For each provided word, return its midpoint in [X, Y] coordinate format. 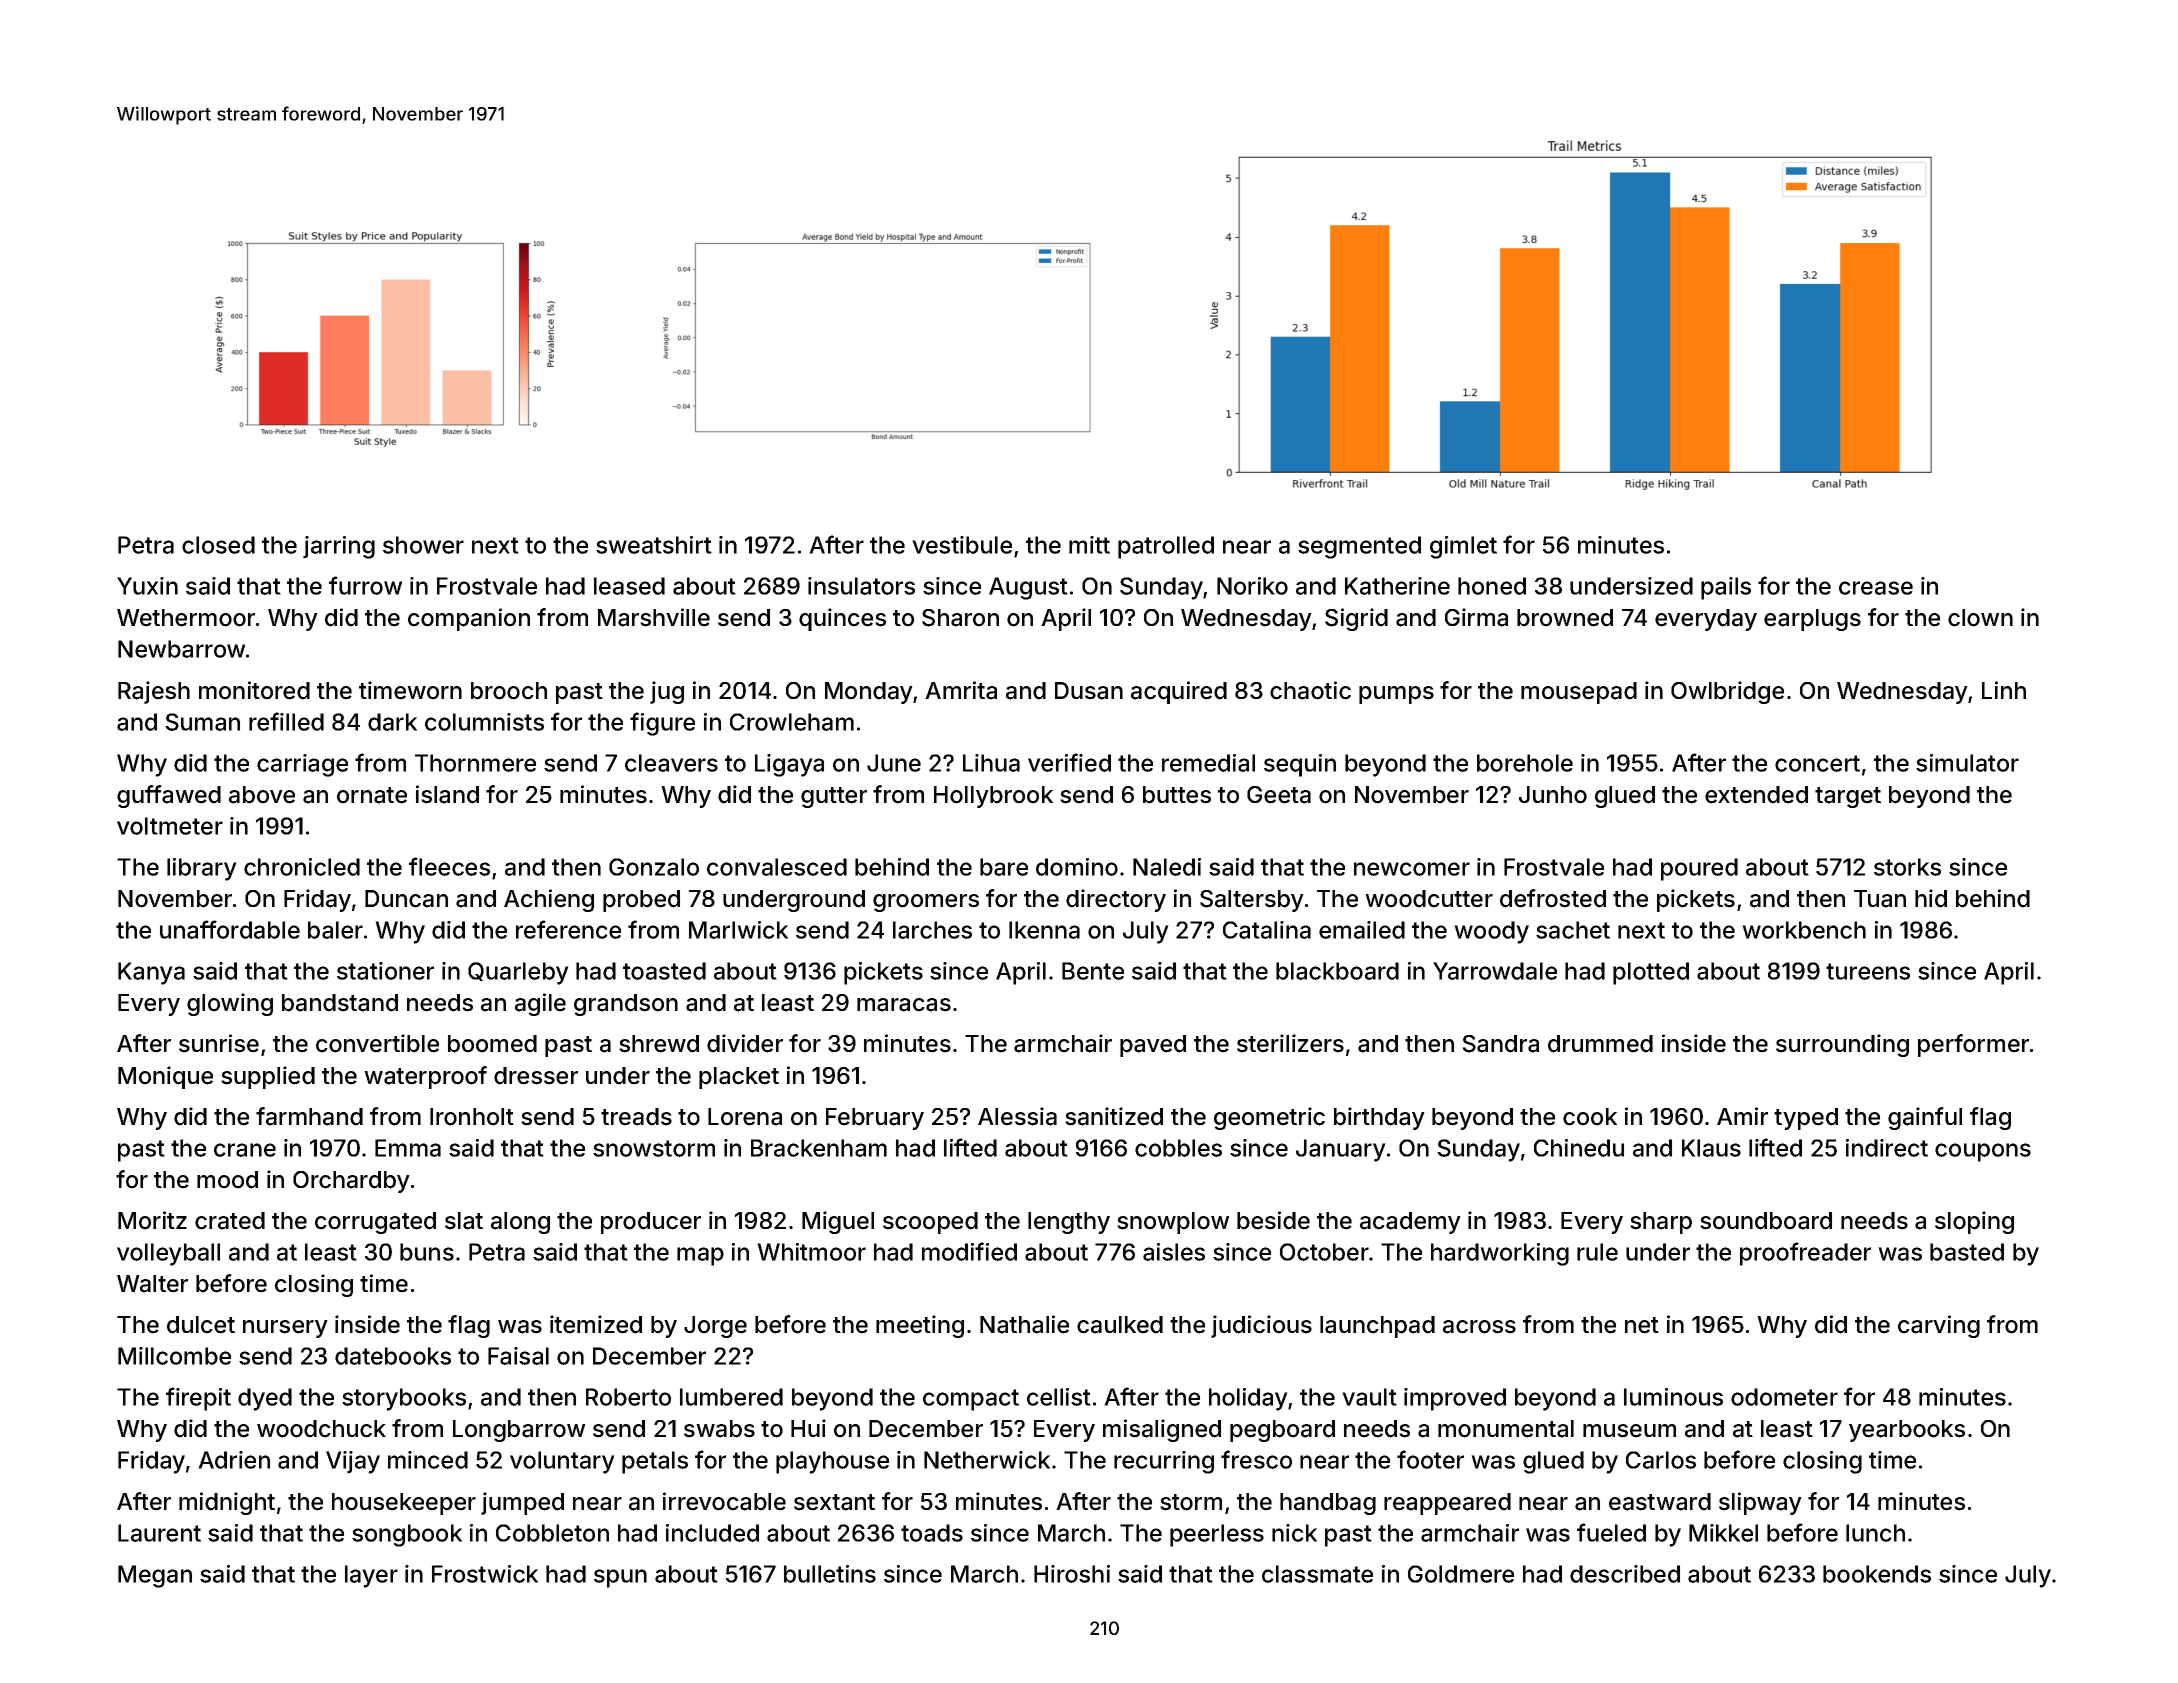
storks [1907, 867]
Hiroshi [1072, 1574]
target [1848, 797]
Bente [1093, 971]
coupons [1983, 1152]
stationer [385, 971]
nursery [285, 1329]
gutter [834, 797]
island [447, 794]
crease [1876, 588]
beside [1273, 1220]
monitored [254, 690]
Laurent [159, 1533]
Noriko [1252, 586]
